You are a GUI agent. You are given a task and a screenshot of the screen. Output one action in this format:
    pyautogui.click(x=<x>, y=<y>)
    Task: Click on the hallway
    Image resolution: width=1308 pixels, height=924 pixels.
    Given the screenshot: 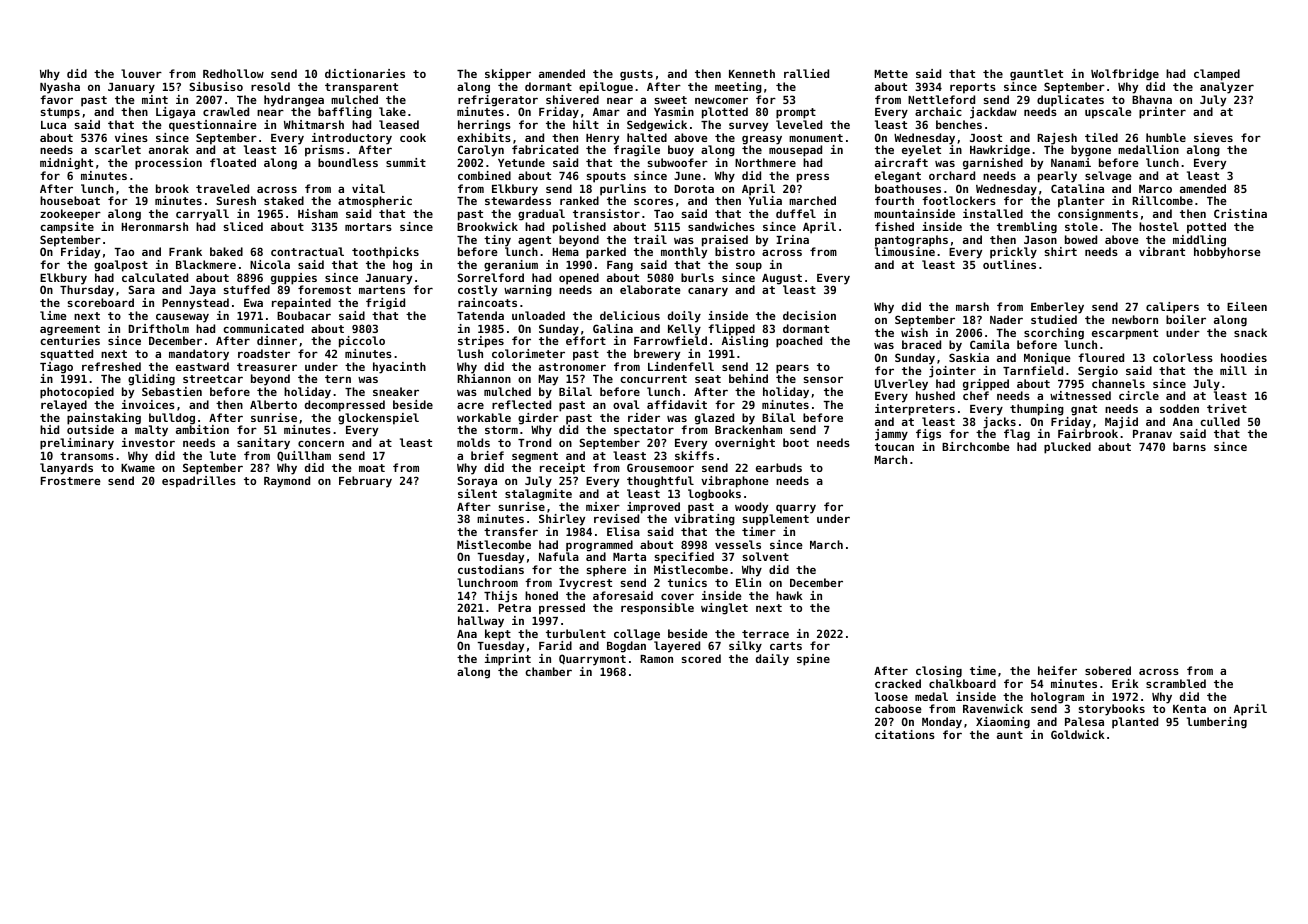 What is the action you would take?
    pyautogui.click(x=481, y=622)
